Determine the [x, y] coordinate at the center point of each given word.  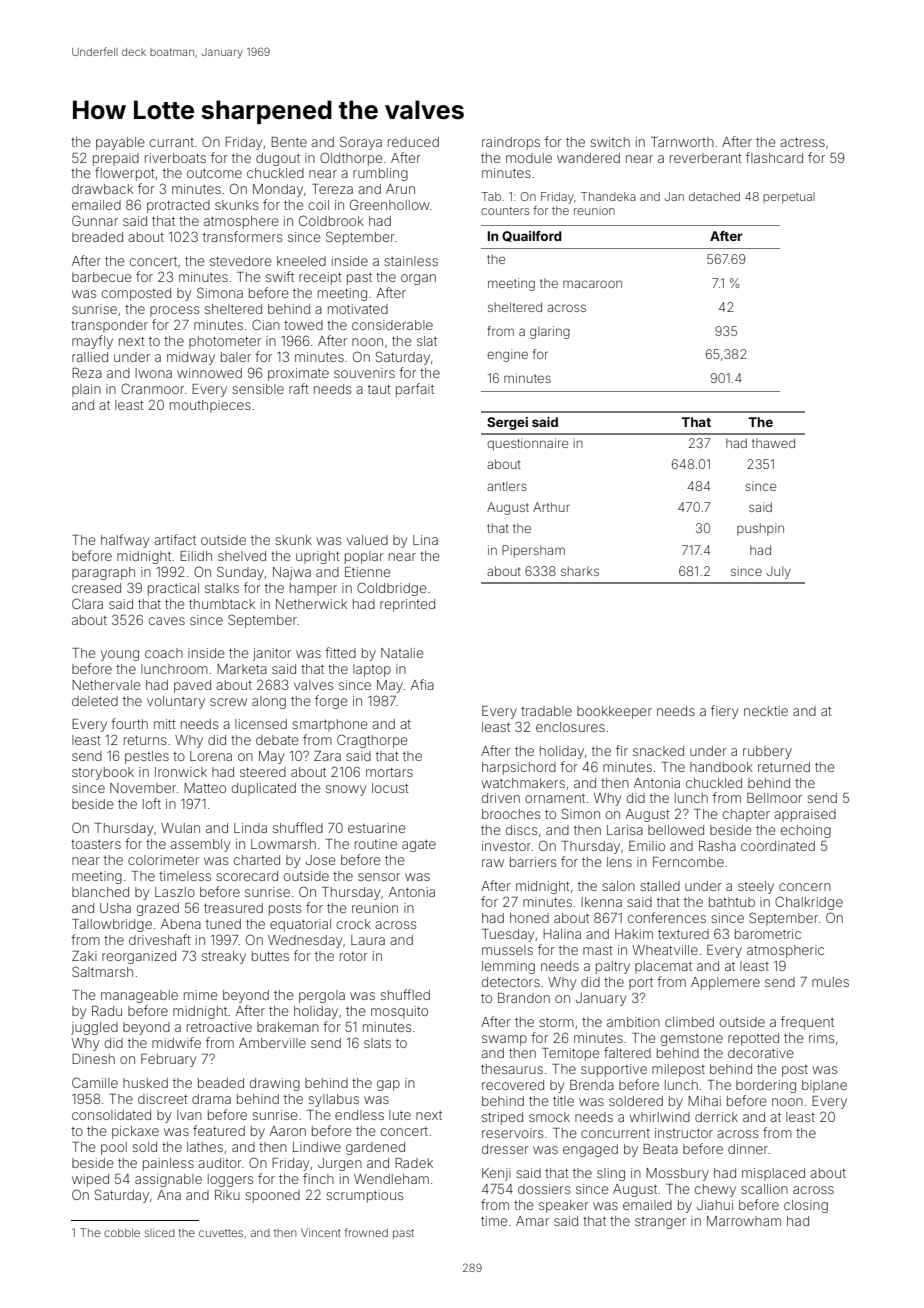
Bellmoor [774, 798]
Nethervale [106, 685]
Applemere [725, 983]
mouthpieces [210, 406]
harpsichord [519, 768]
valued [367, 540]
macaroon [592, 284]
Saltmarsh [102, 971]
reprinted [407, 605]
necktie [766, 711]
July [779, 572]
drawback [102, 189]
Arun [400, 189]
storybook [103, 773]
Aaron [288, 1131]
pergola [322, 996]
